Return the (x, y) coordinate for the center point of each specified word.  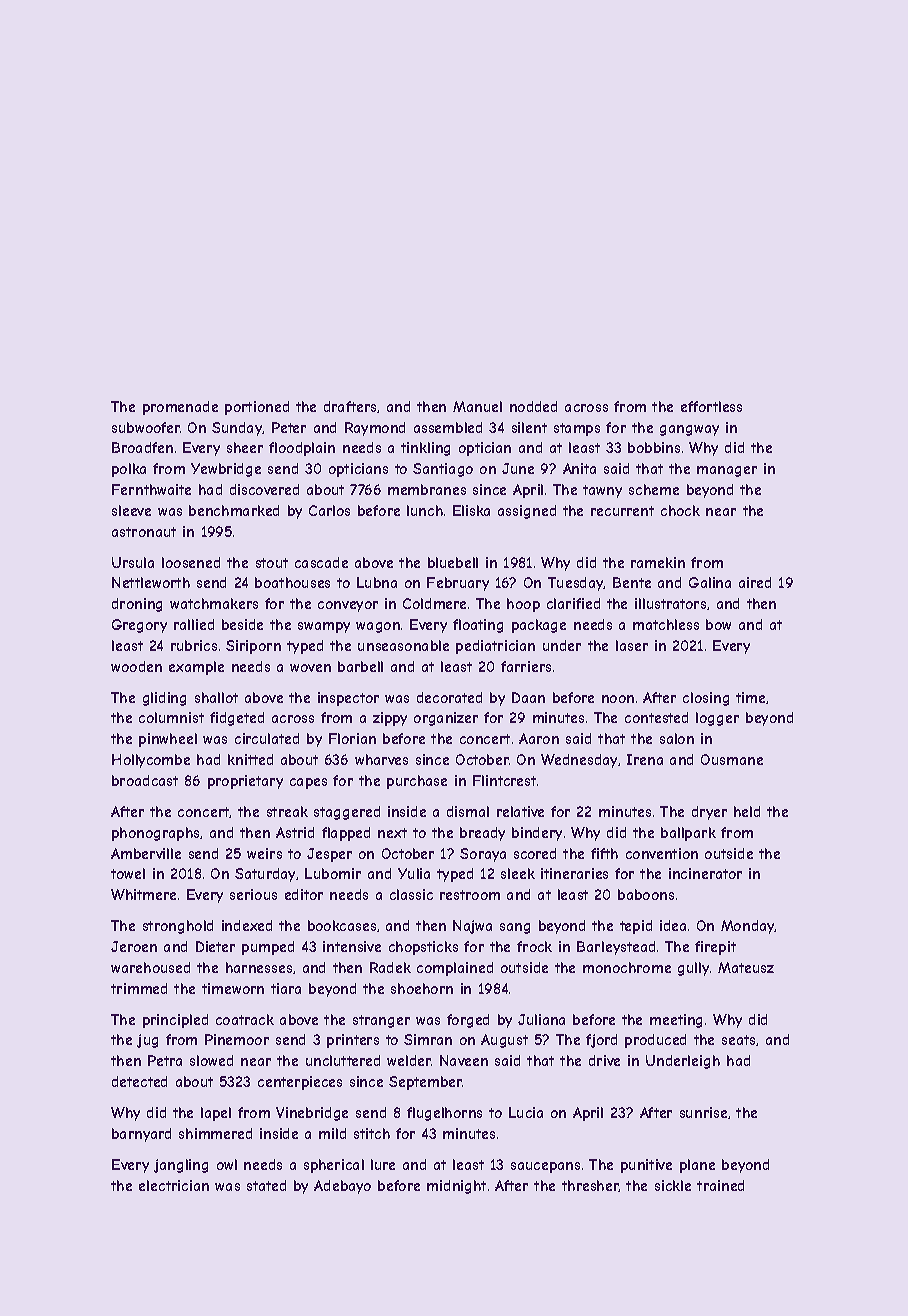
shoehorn (422, 988)
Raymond (375, 429)
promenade (180, 408)
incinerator (705, 873)
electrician (174, 1185)
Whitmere (143, 894)
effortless (711, 406)
